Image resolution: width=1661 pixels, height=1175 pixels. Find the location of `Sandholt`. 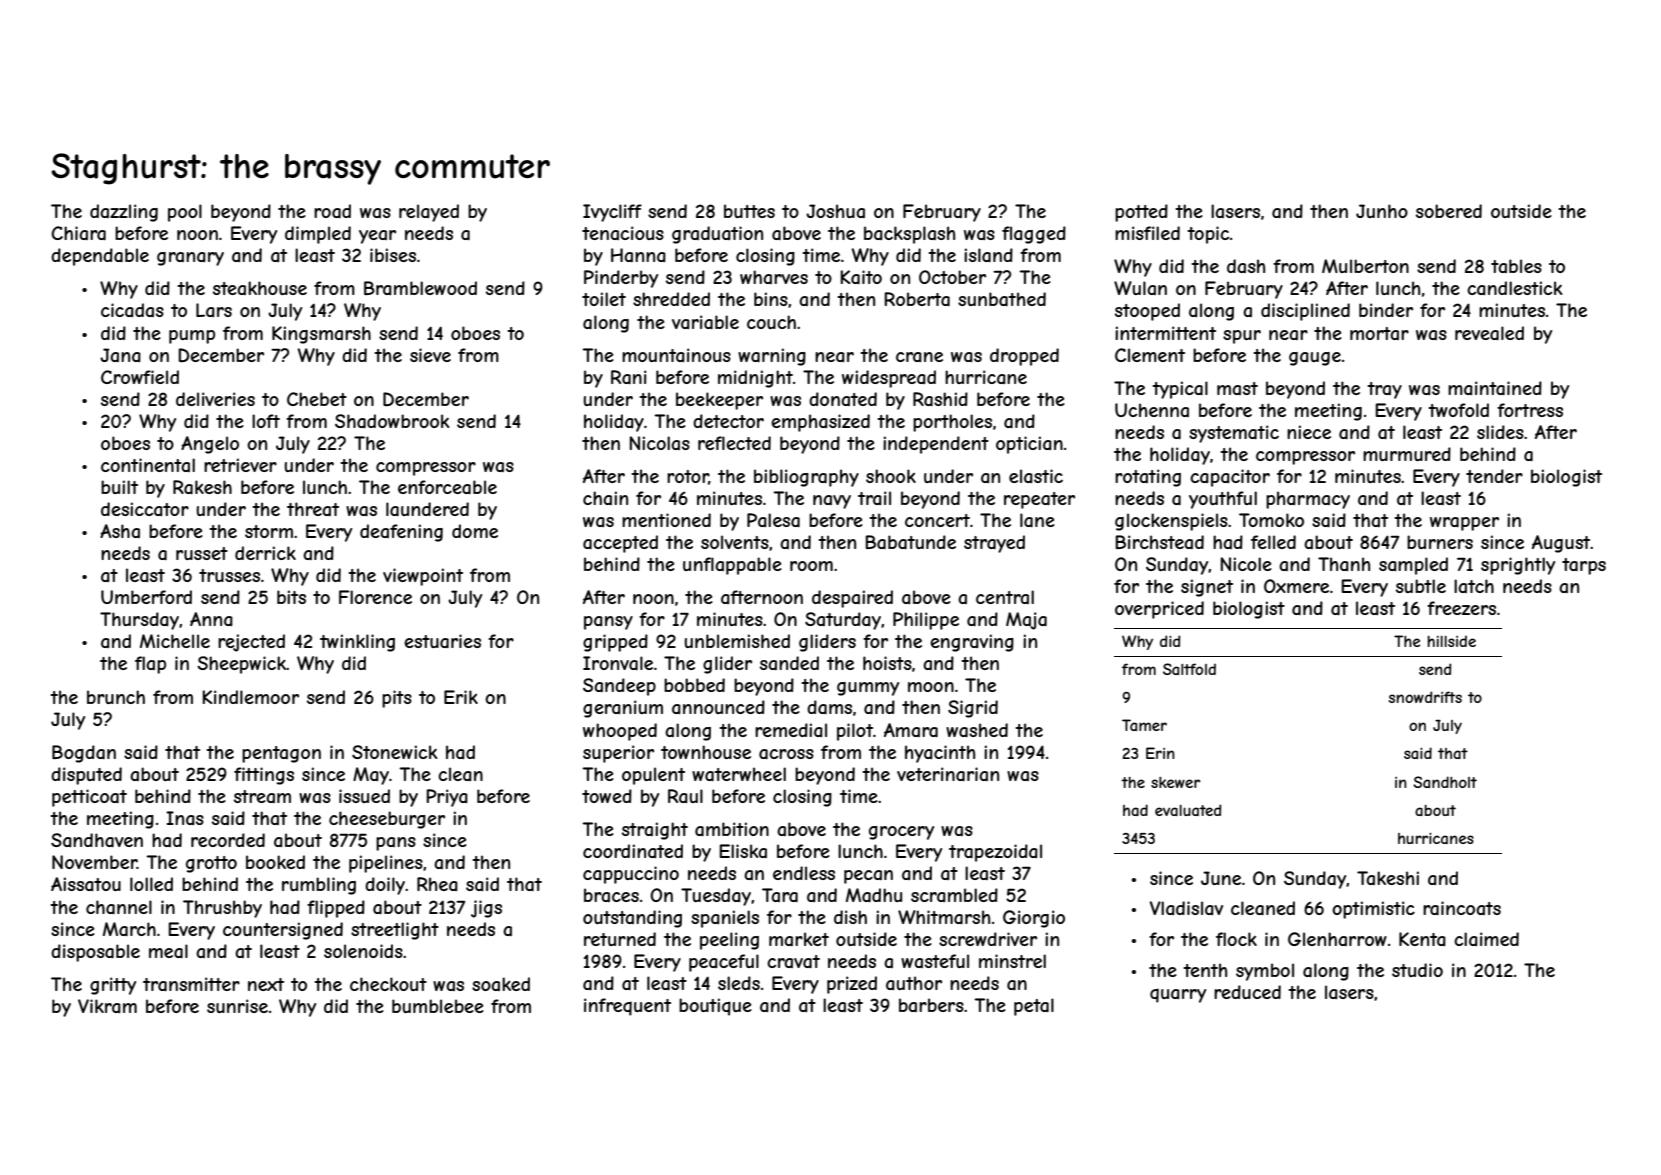

Sandholt is located at coordinates (1445, 782).
